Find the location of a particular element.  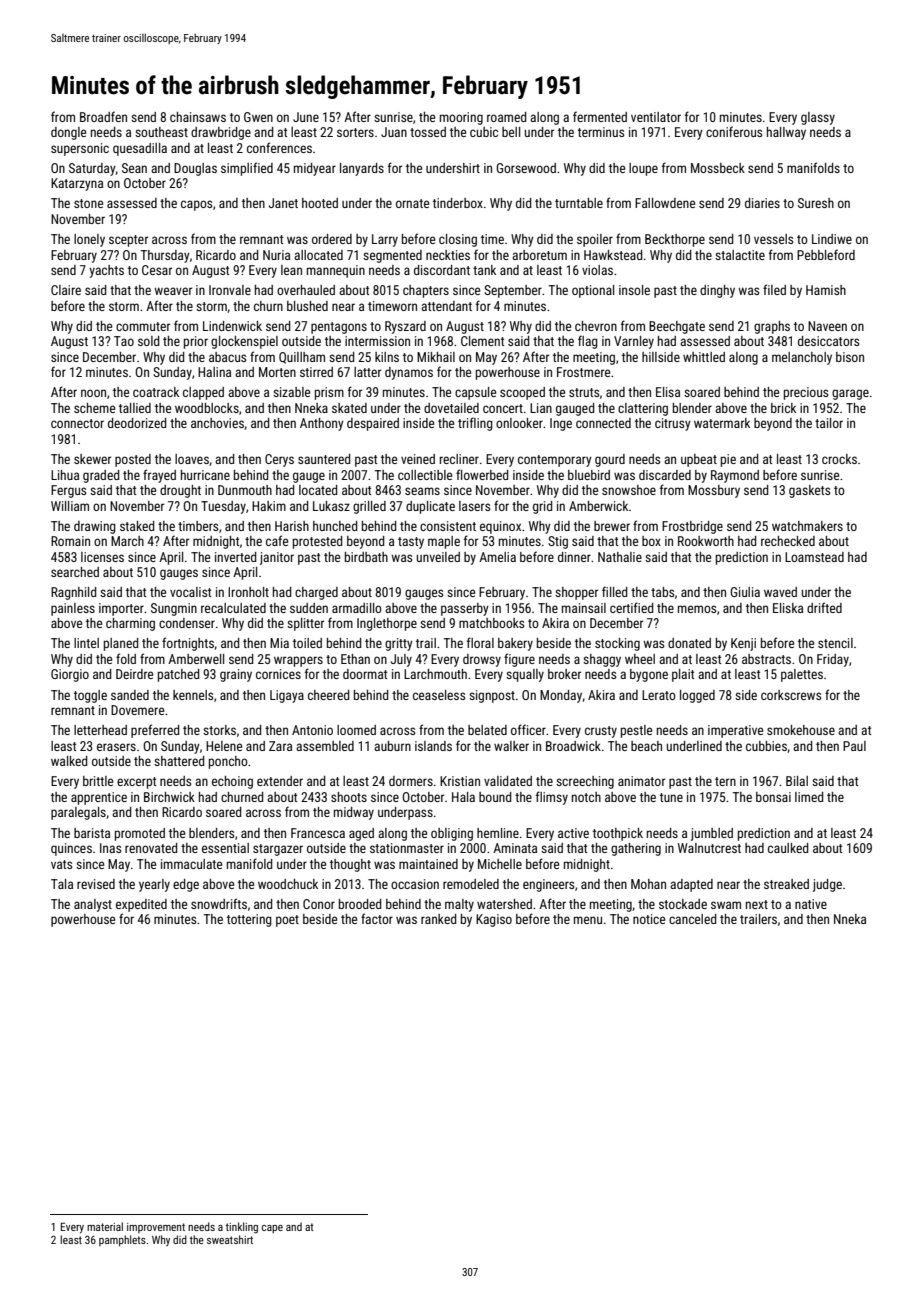

cape is located at coordinates (272, 1229).
